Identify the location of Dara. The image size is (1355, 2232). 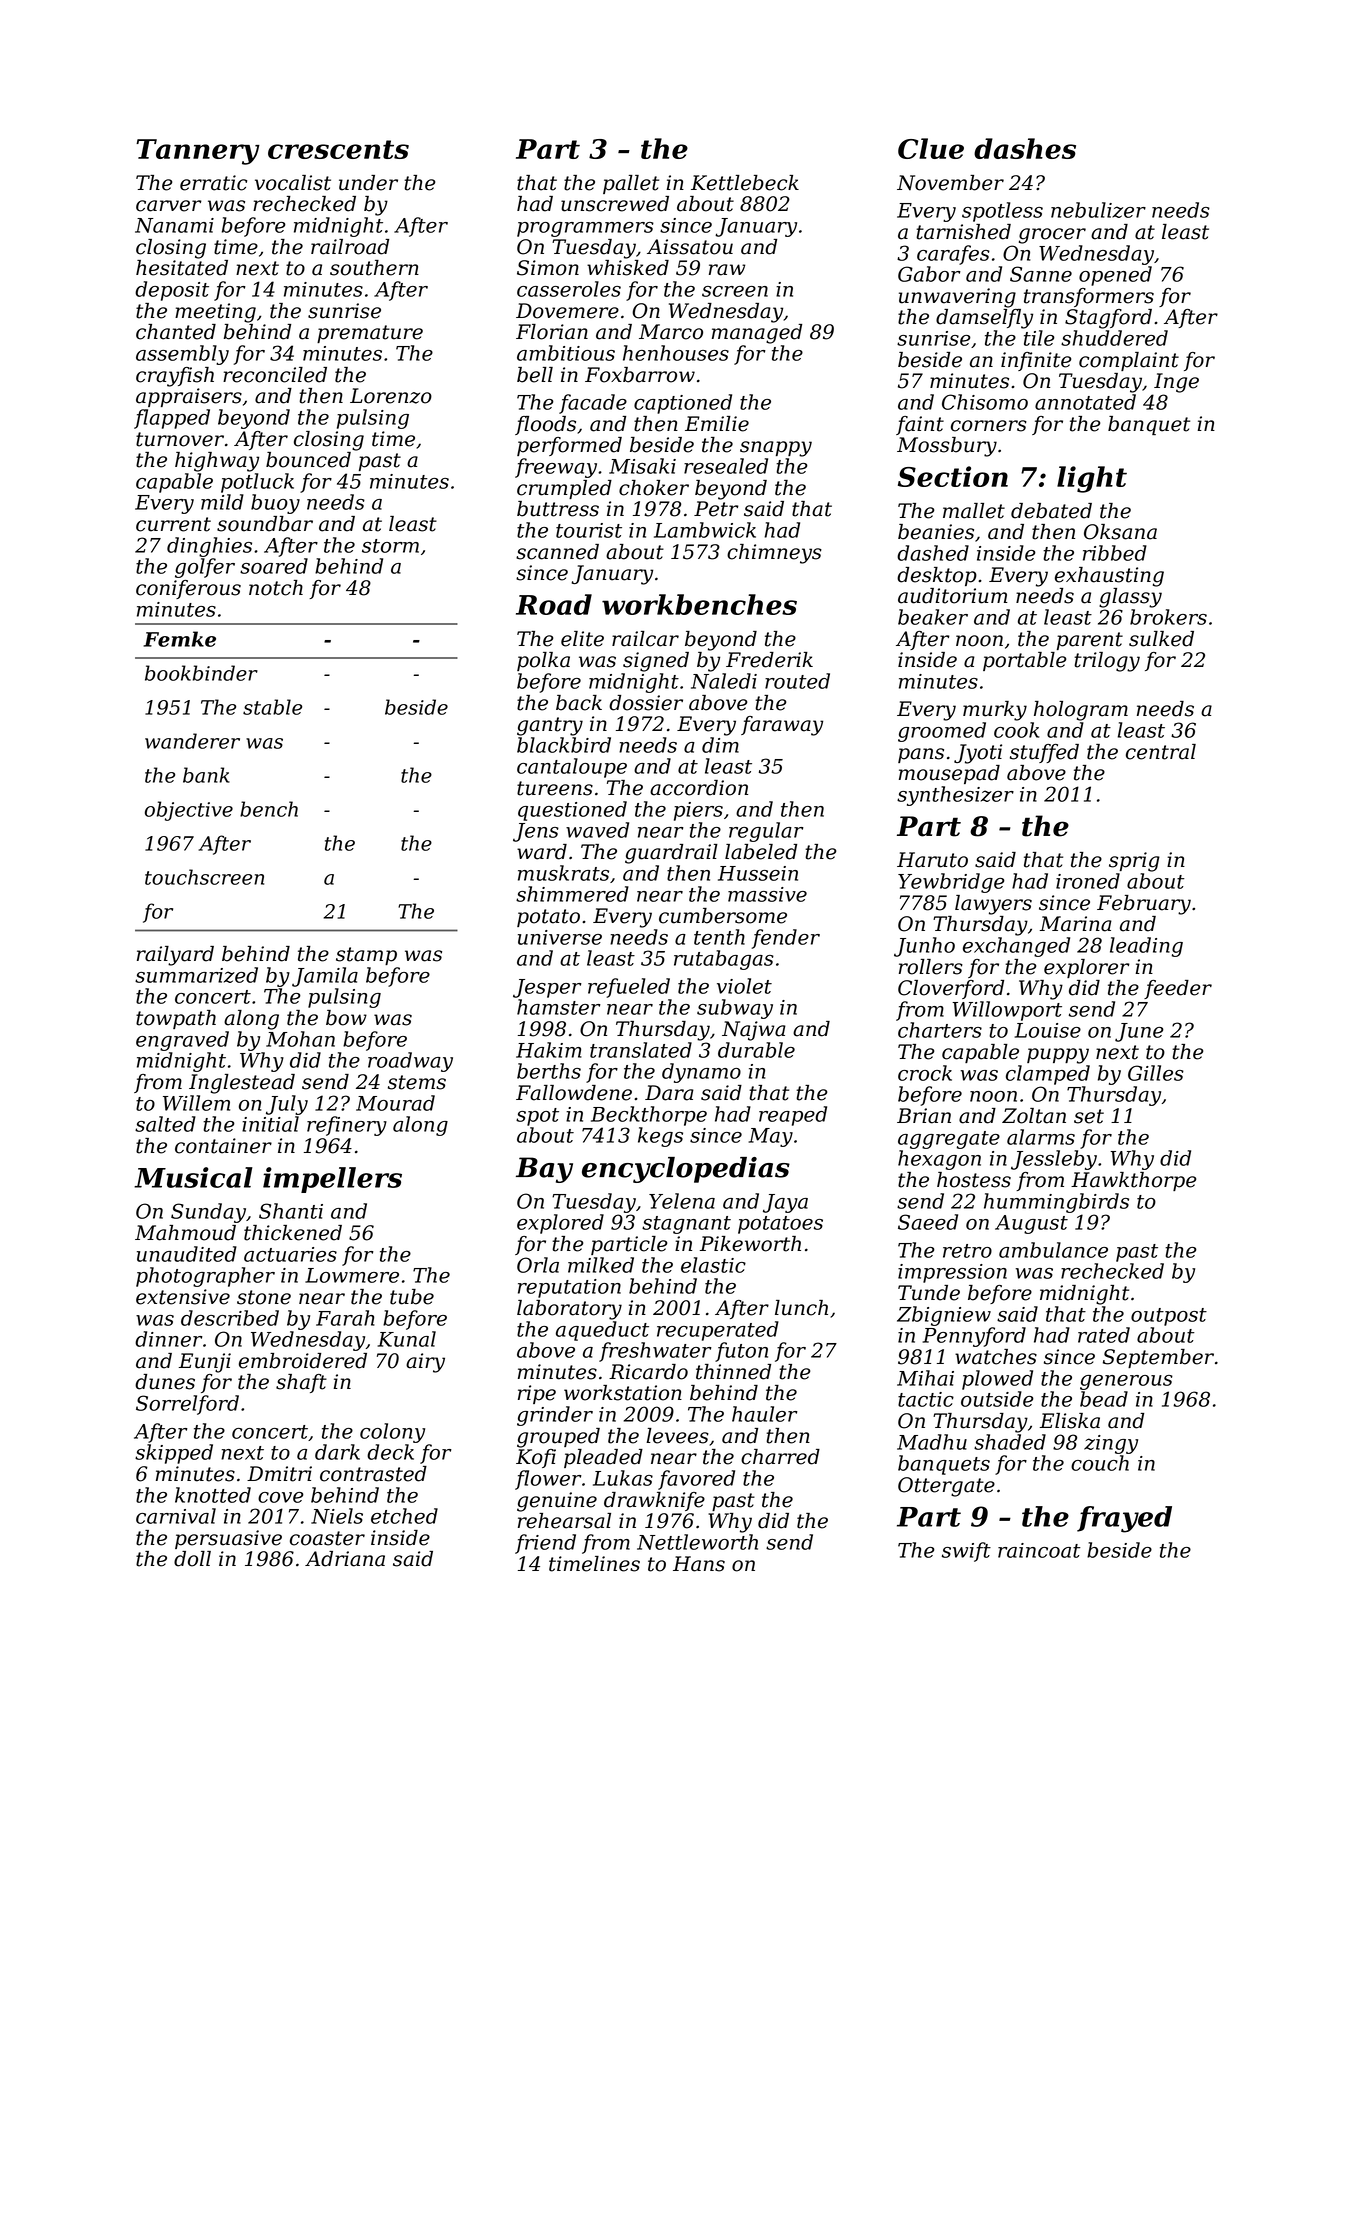
(669, 1093).
